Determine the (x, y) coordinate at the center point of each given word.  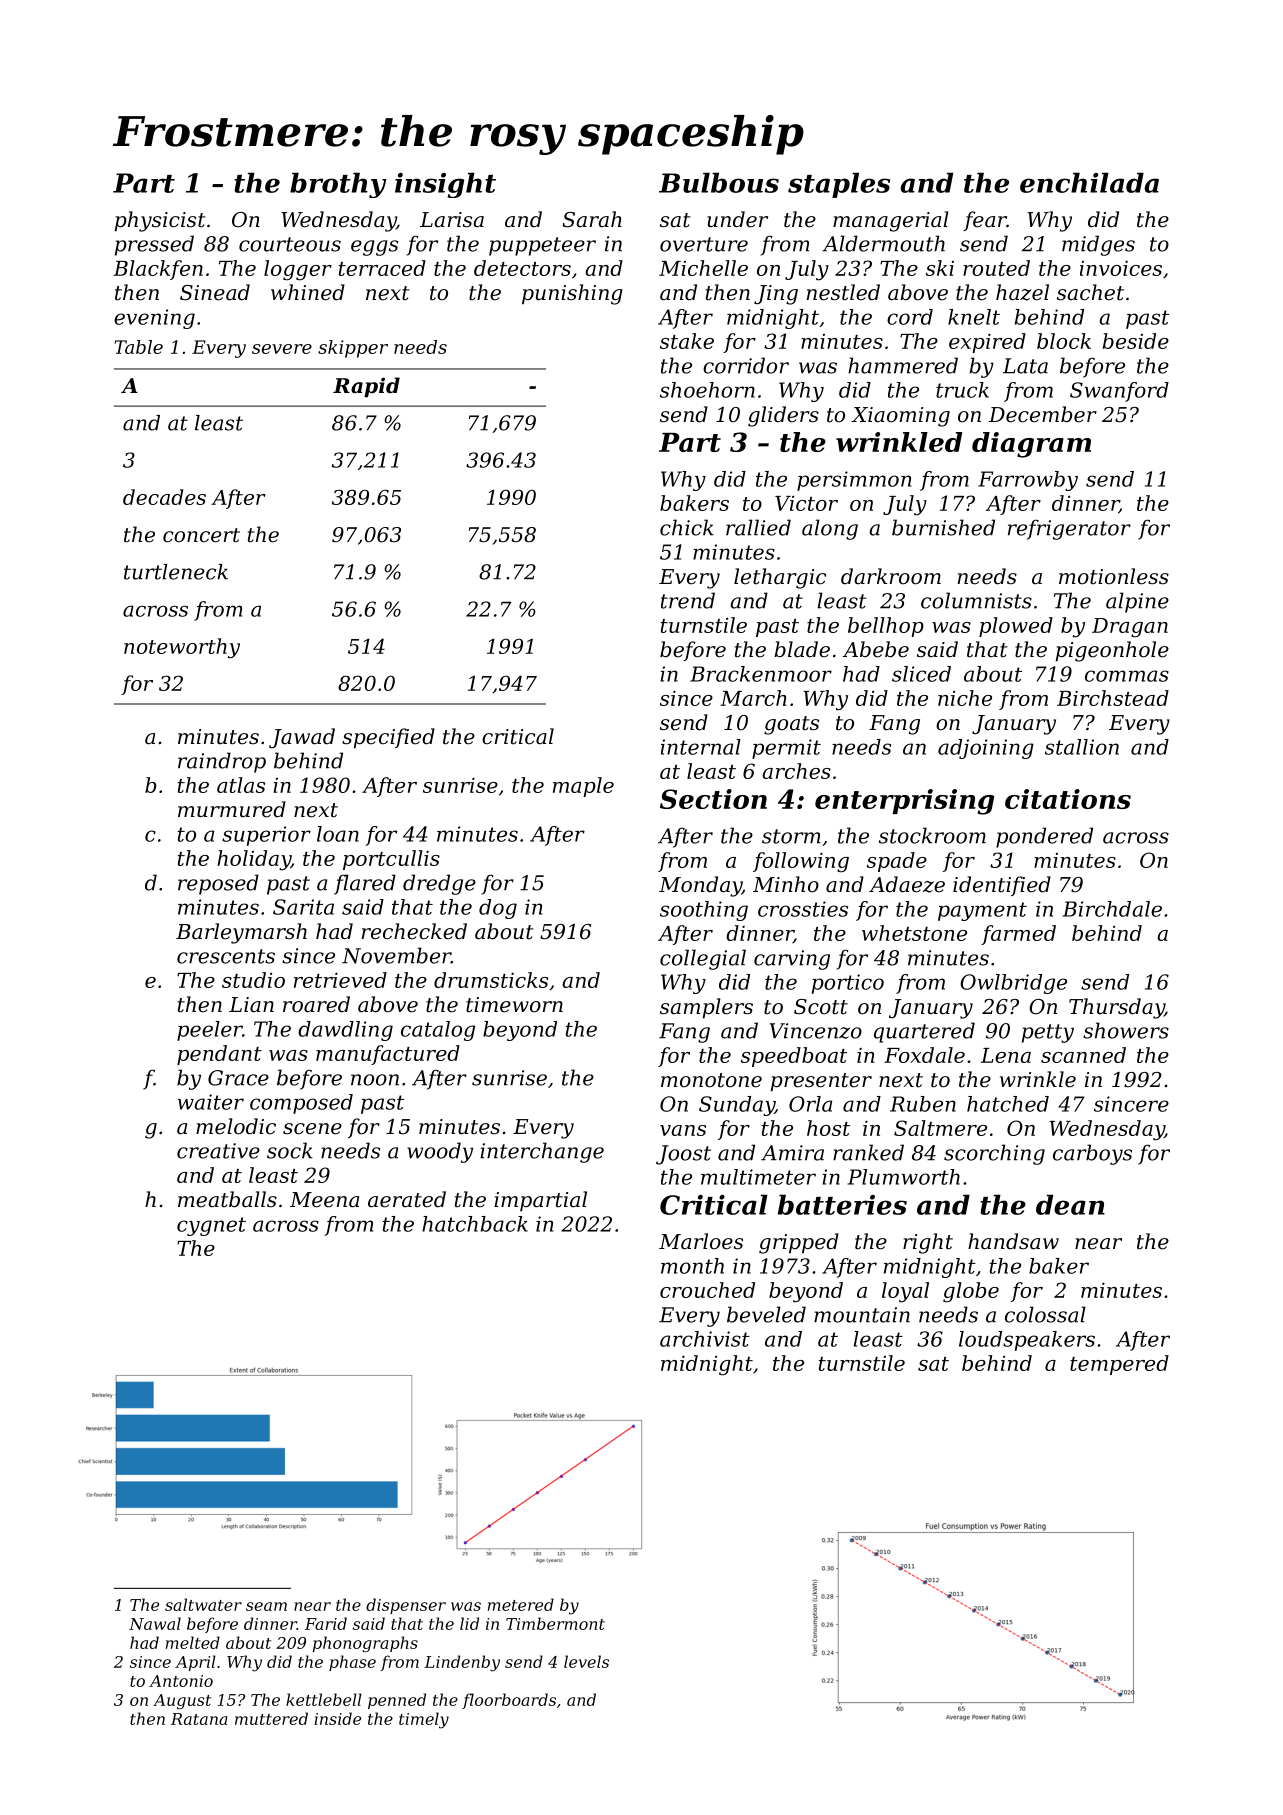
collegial (703, 959)
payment (982, 911)
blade (802, 649)
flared (365, 884)
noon (375, 1080)
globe (971, 1292)
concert (201, 535)
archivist (705, 1339)
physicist (160, 221)
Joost (683, 1155)
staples (839, 185)
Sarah (592, 219)
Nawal (155, 1623)
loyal (905, 1292)
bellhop (886, 627)
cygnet (211, 1226)
